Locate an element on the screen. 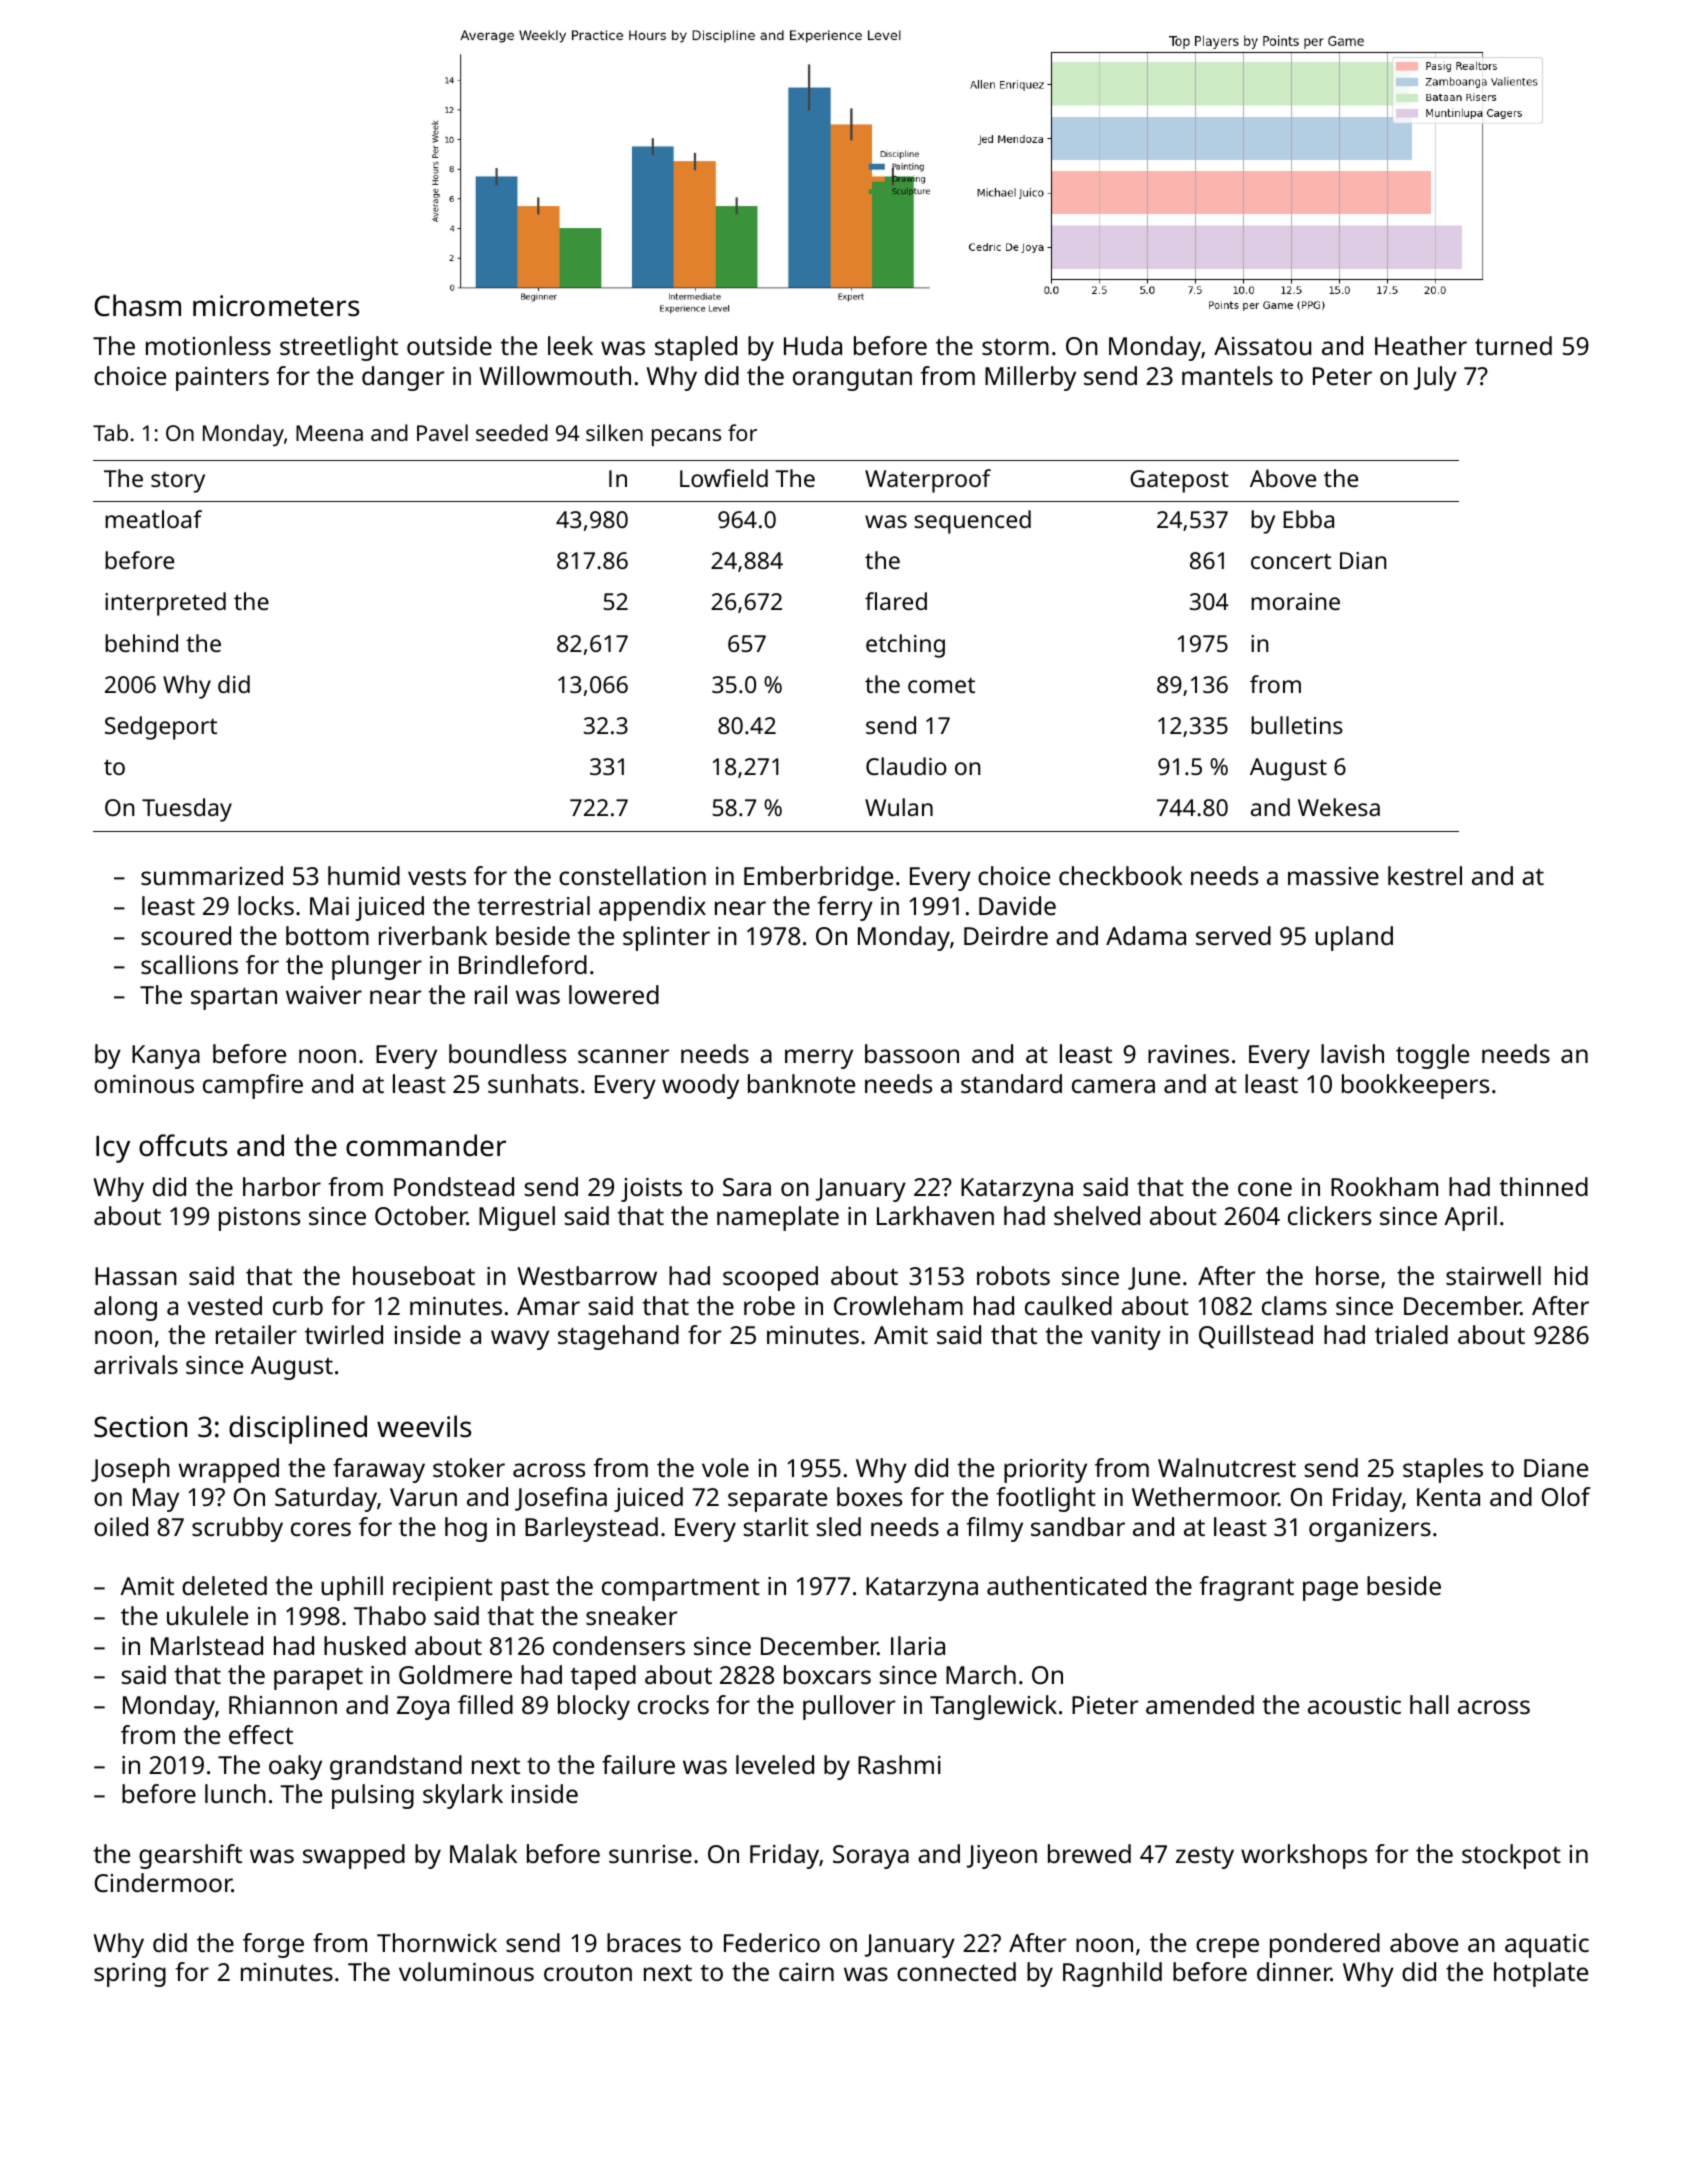 This screenshot has width=1683, height=2178. thinned is located at coordinates (1544, 1186).
